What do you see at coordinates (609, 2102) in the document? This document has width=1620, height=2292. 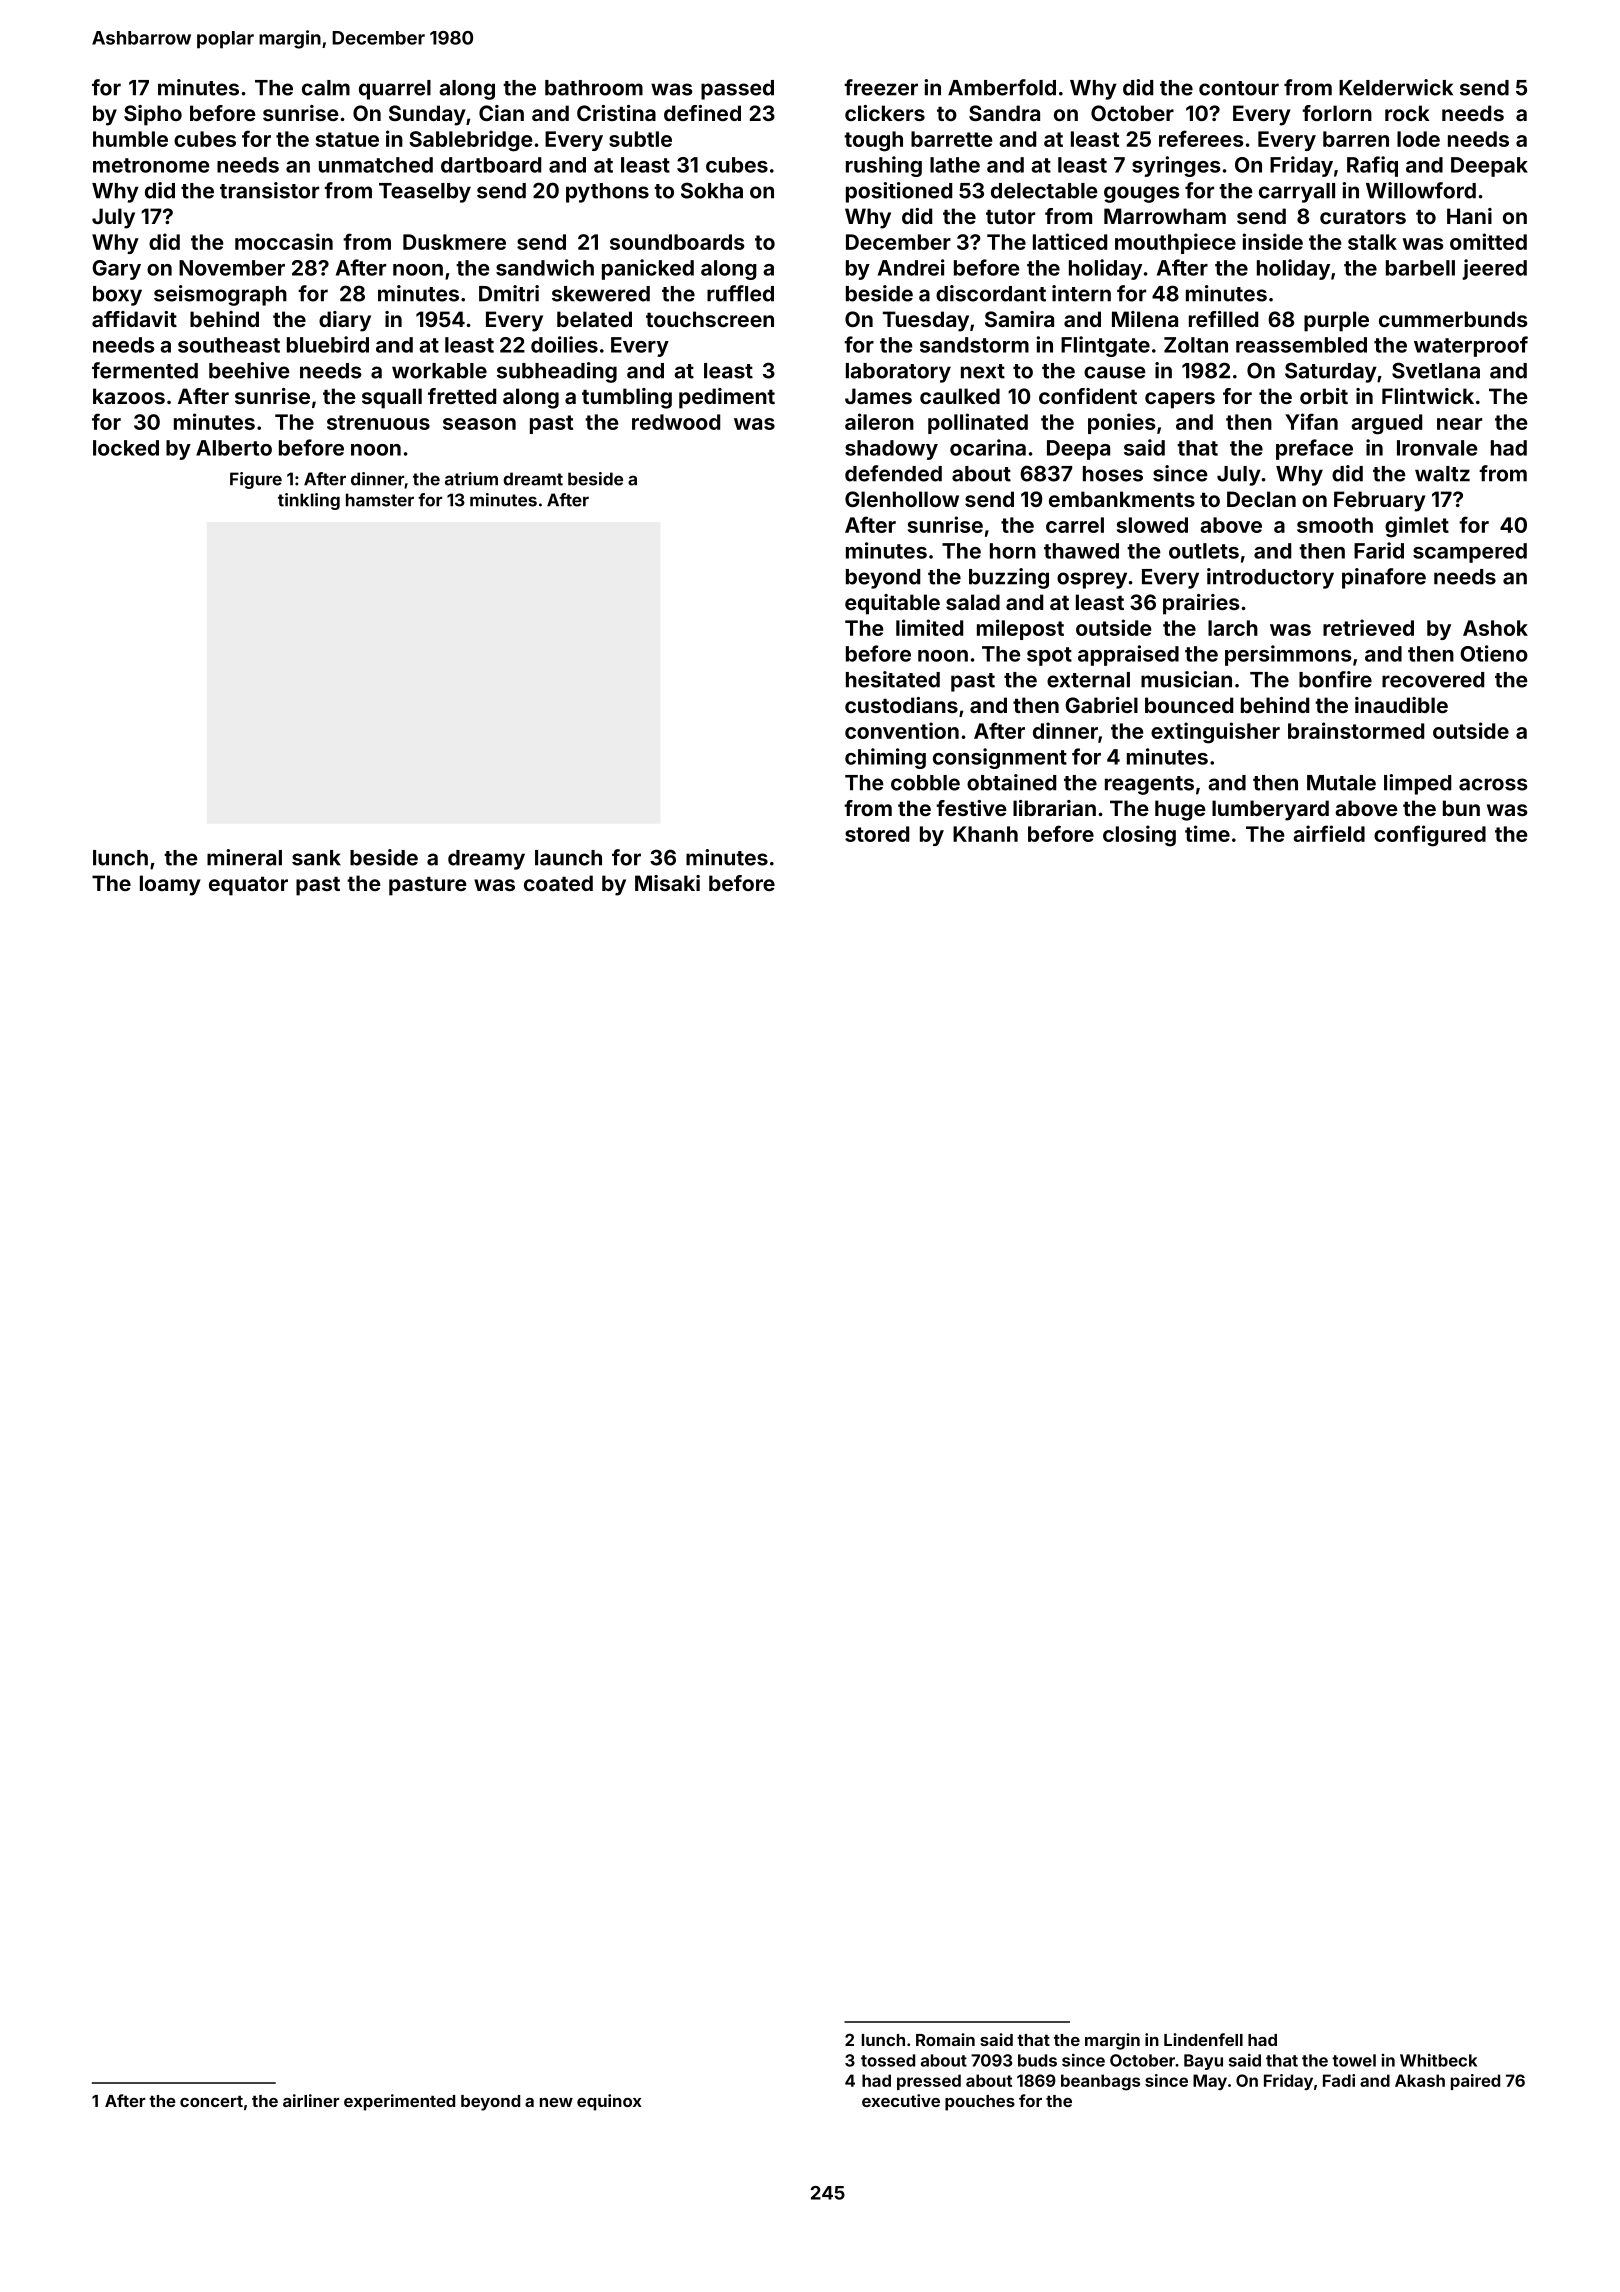 I see `equinox` at bounding box center [609, 2102].
